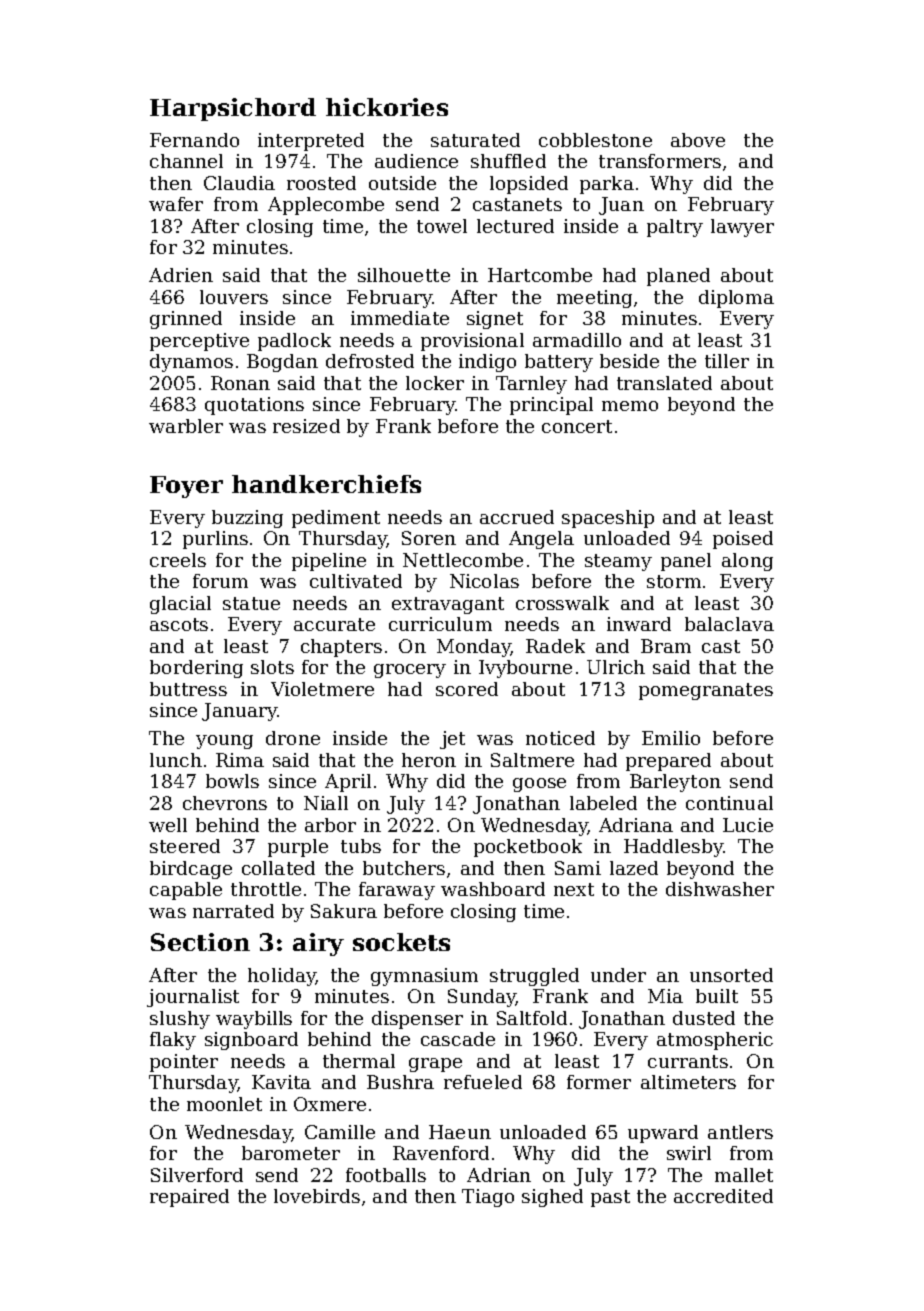  Describe the element at coordinates (181, 275) in the document. I see `Adrien` at that location.
